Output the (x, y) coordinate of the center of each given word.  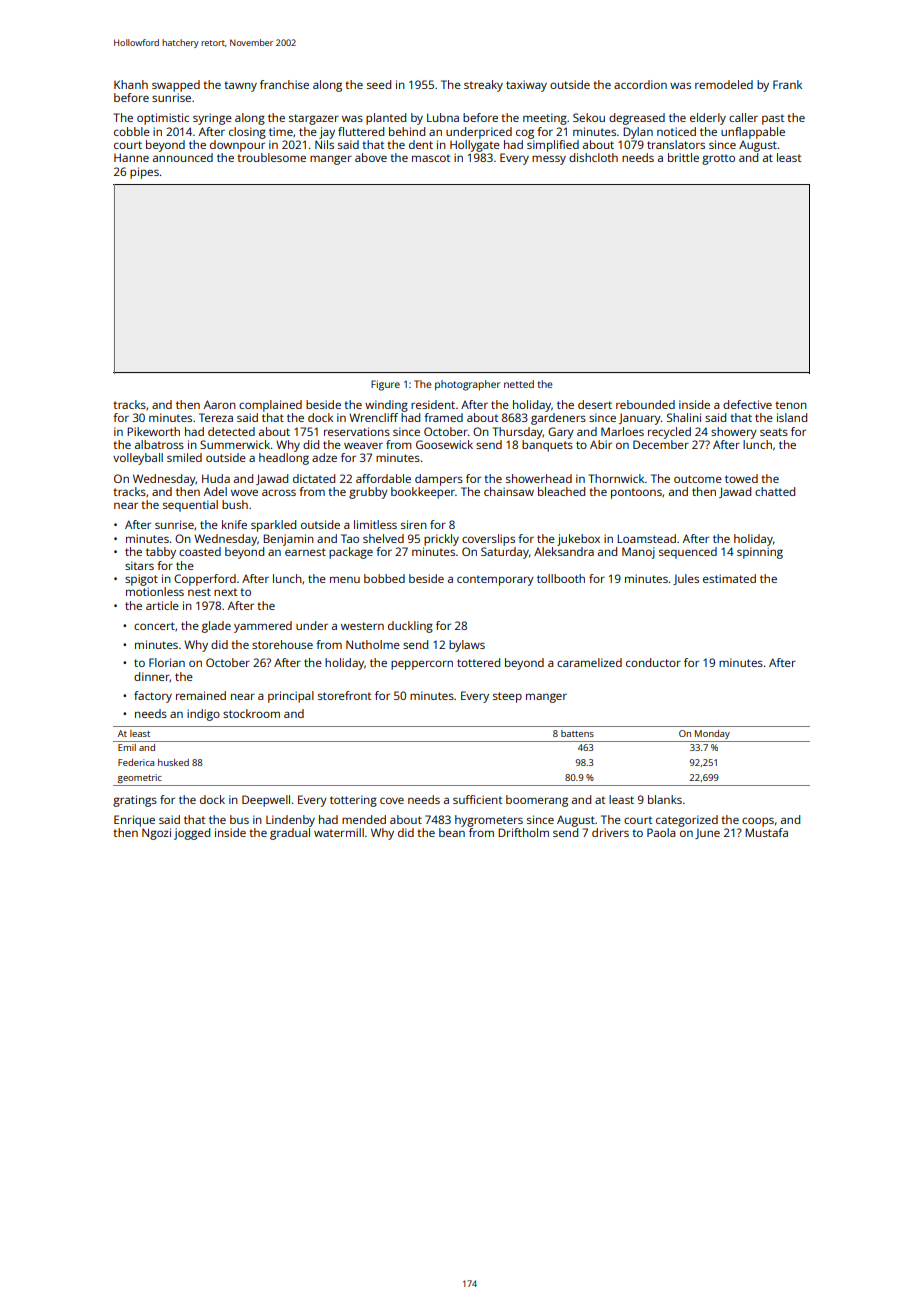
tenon (791, 405)
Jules (686, 579)
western (362, 626)
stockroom (251, 713)
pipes (144, 173)
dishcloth (593, 157)
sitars (139, 565)
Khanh (131, 84)
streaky (483, 86)
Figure (385, 385)
